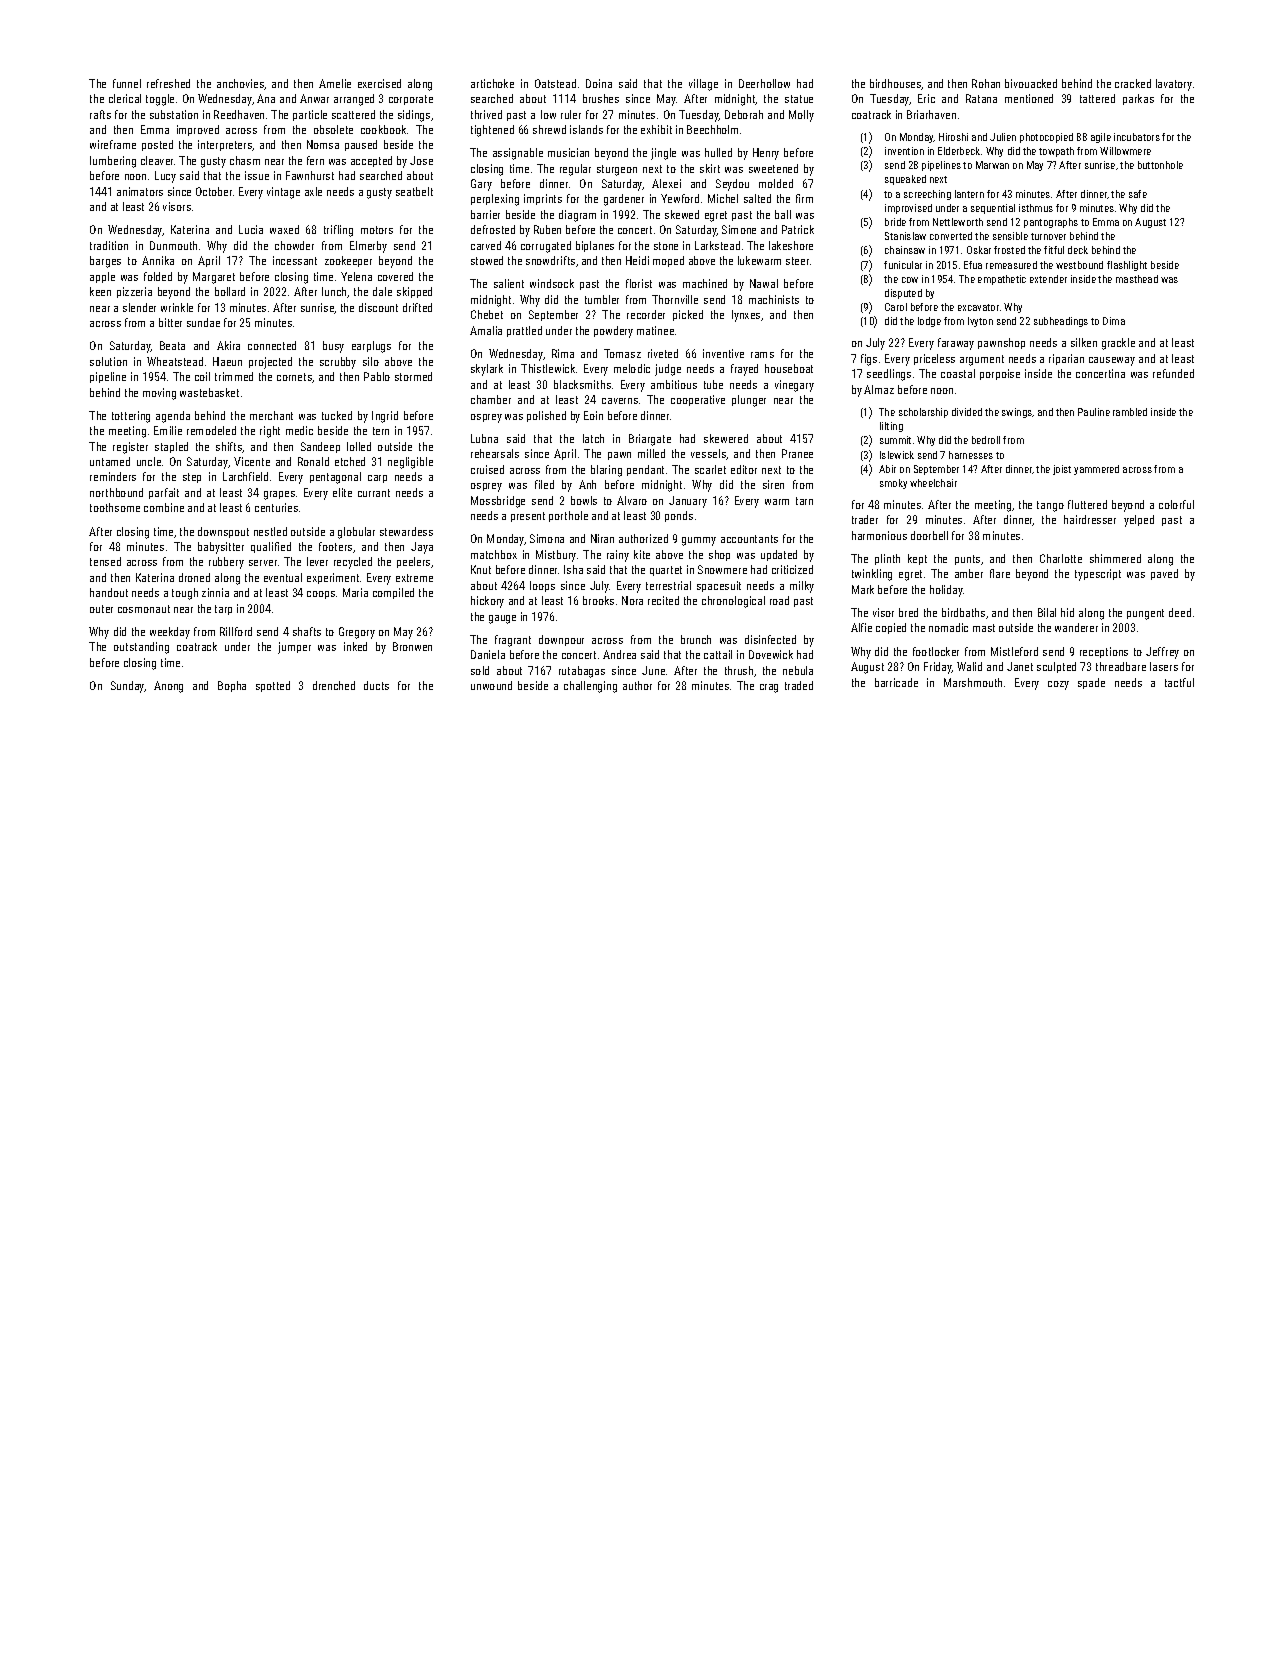 The width and height of the screenshot is (1285, 1662). What do you see at coordinates (1000, 573) in the screenshot?
I see `flare` at bounding box center [1000, 573].
